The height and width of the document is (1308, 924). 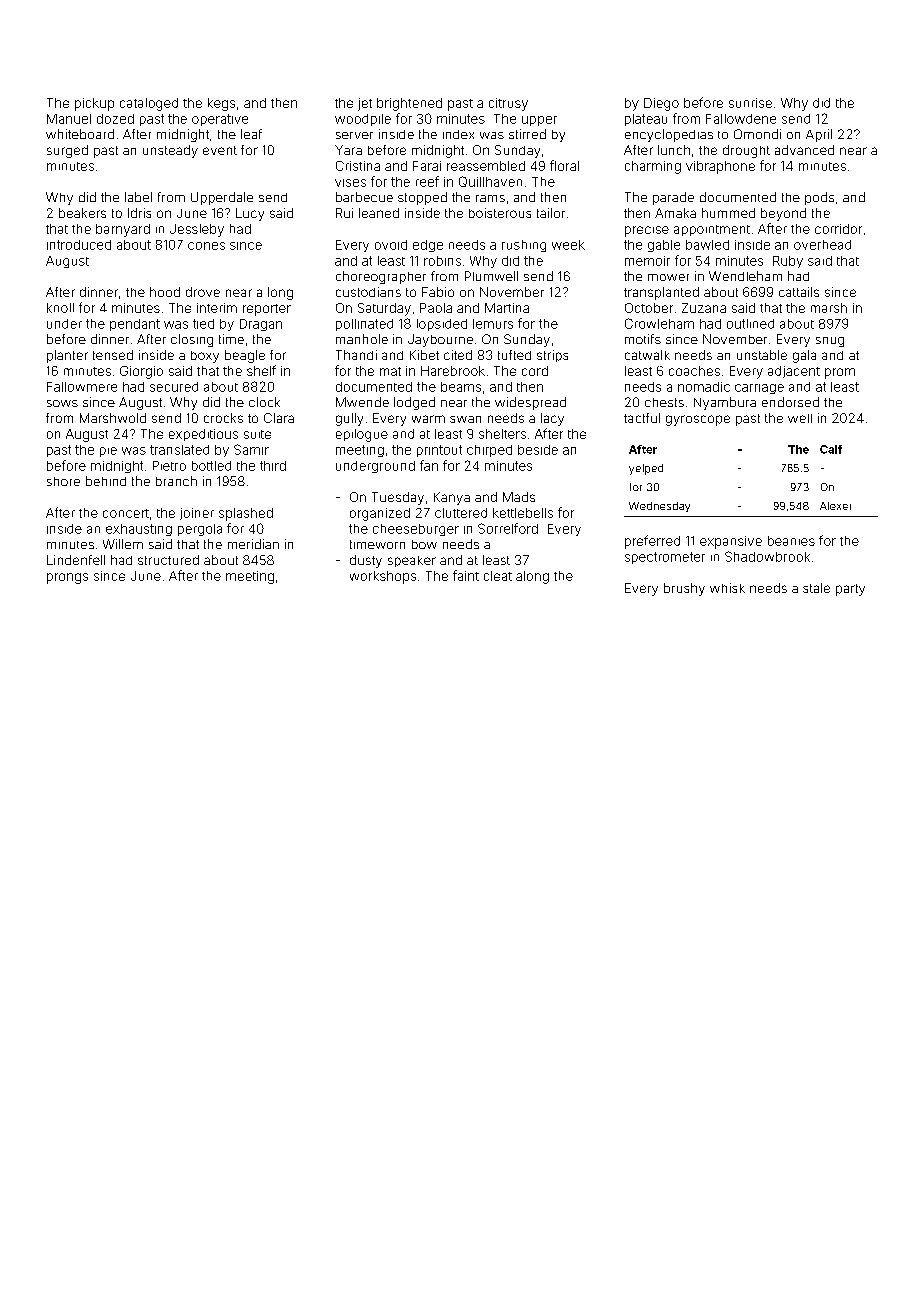 What do you see at coordinates (514, 355) in the document?
I see `tufted` at bounding box center [514, 355].
